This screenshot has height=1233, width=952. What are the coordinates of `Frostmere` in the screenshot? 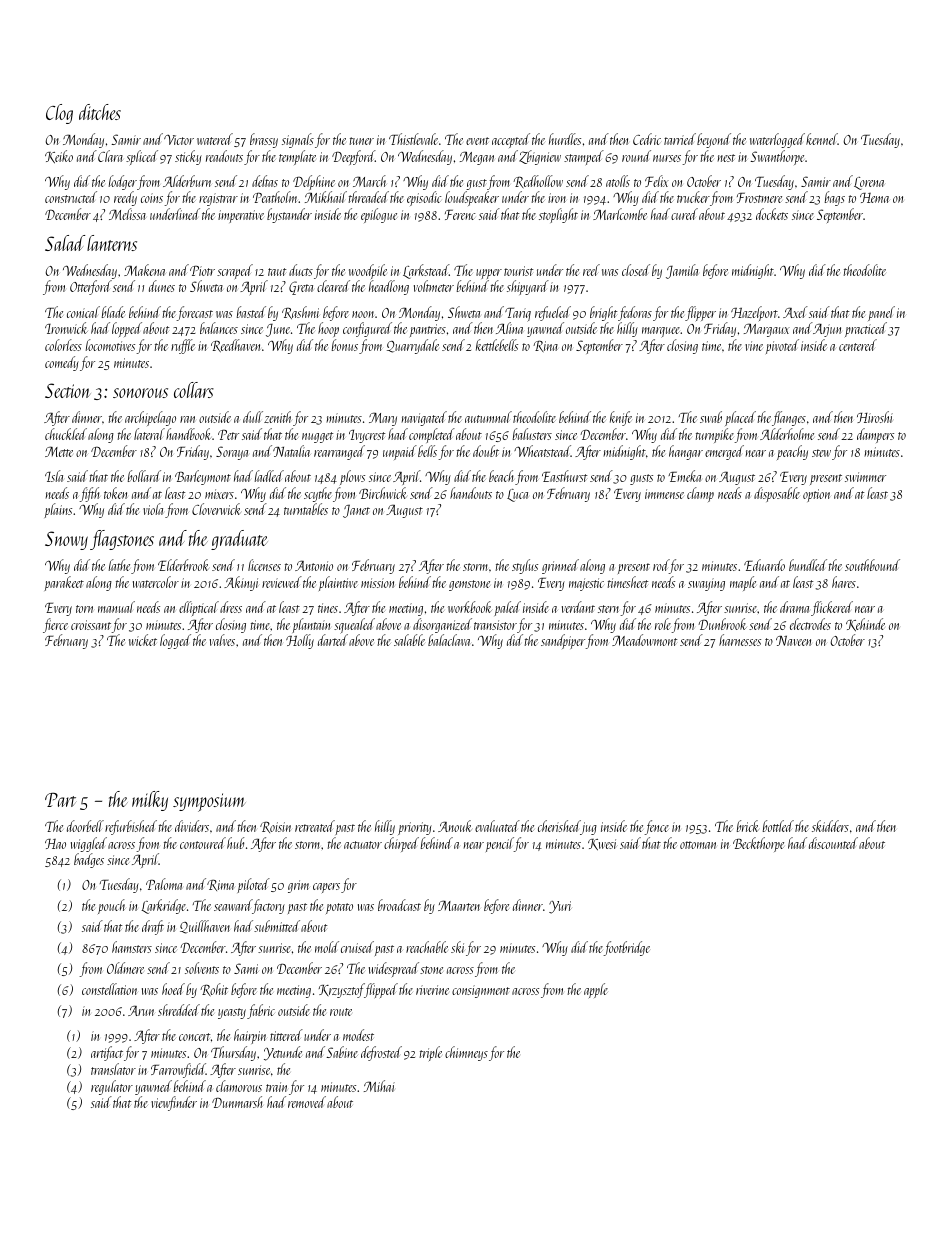 It's located at (759, 198).
